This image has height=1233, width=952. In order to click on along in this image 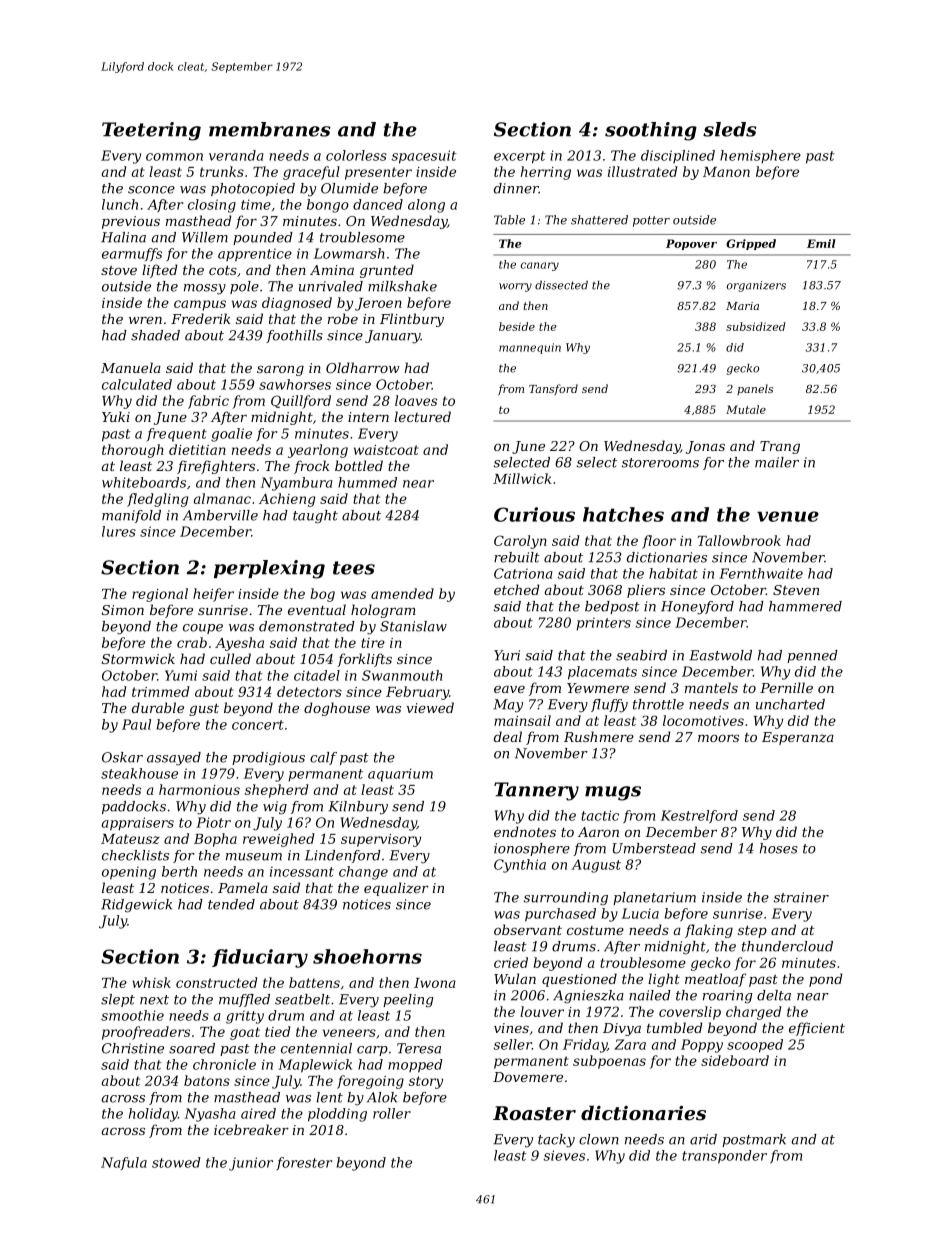, I will do `click(426, 206)`.
